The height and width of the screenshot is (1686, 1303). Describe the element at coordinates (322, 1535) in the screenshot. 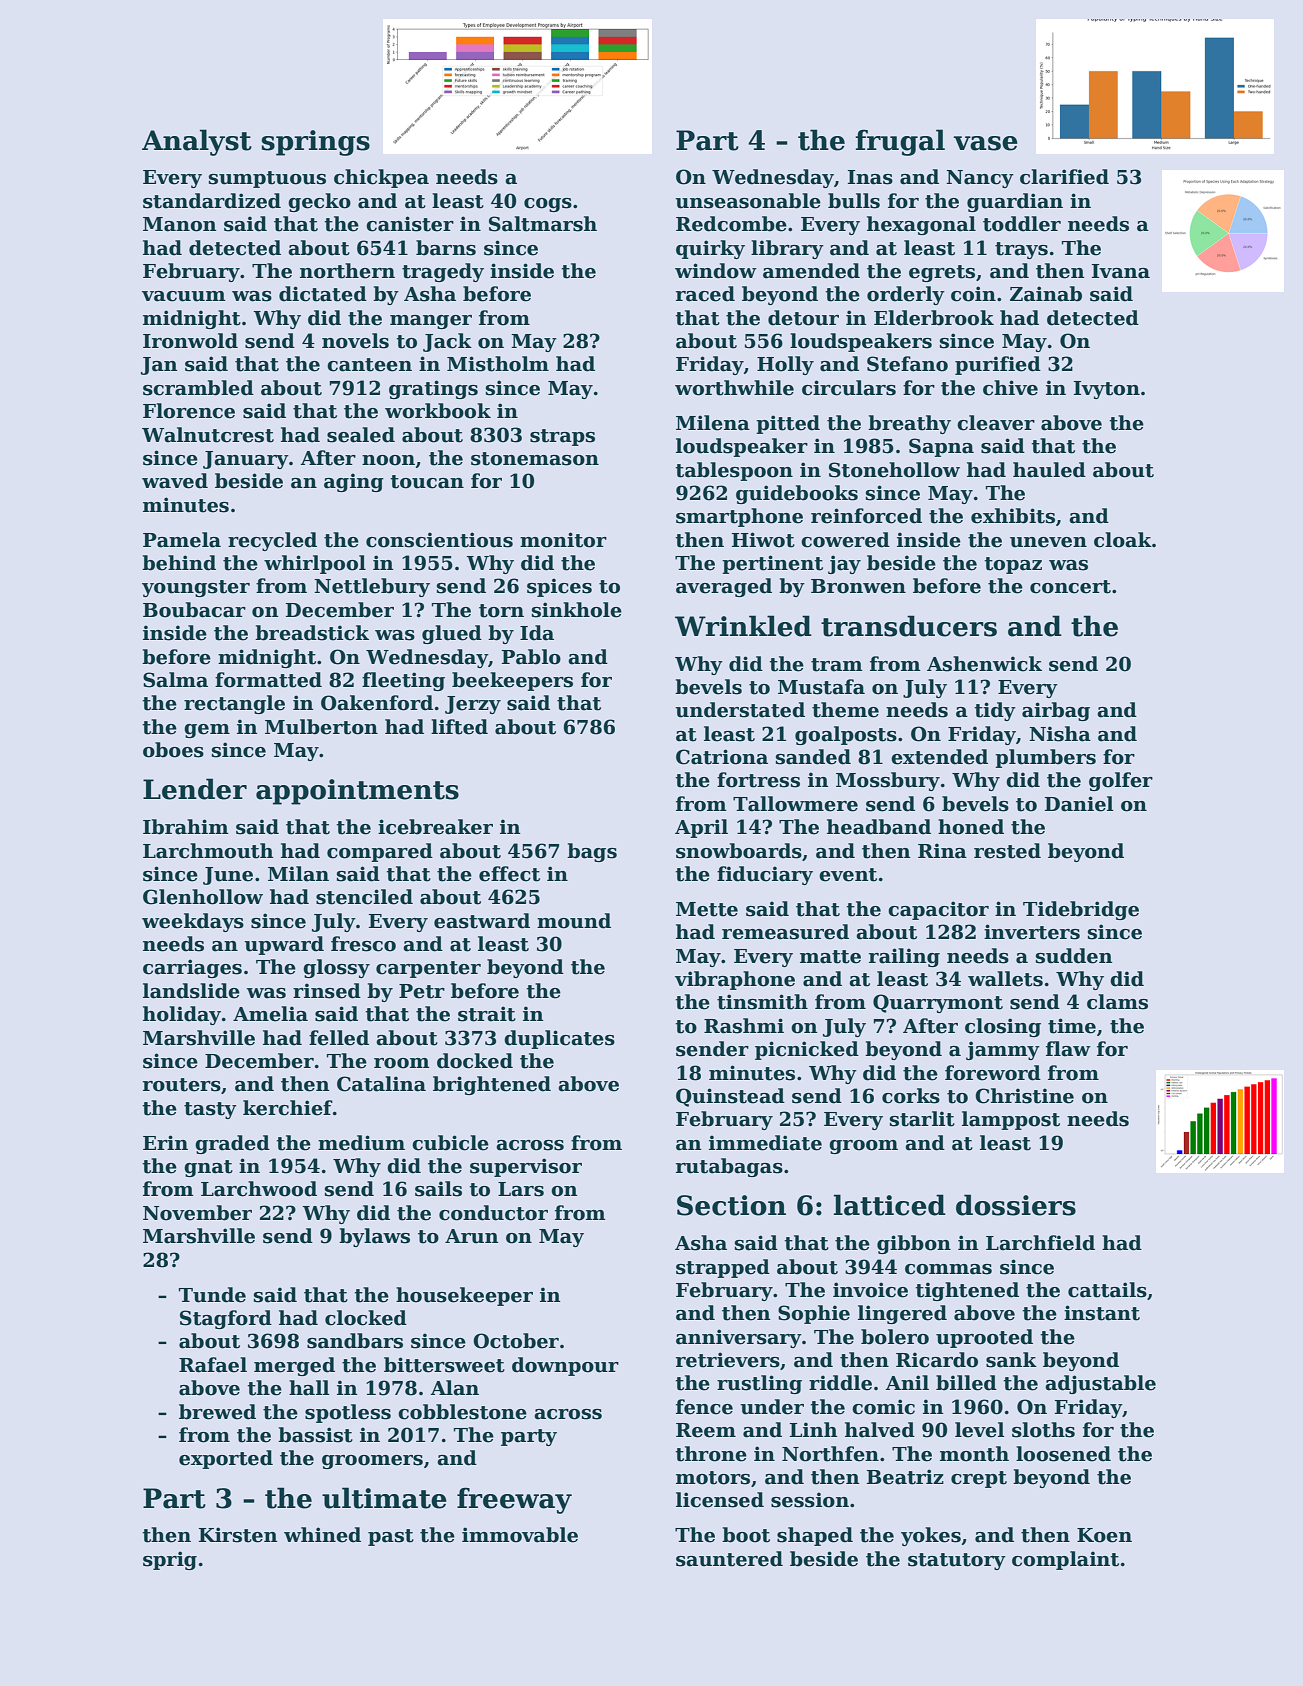

I see `whined` at that location.
